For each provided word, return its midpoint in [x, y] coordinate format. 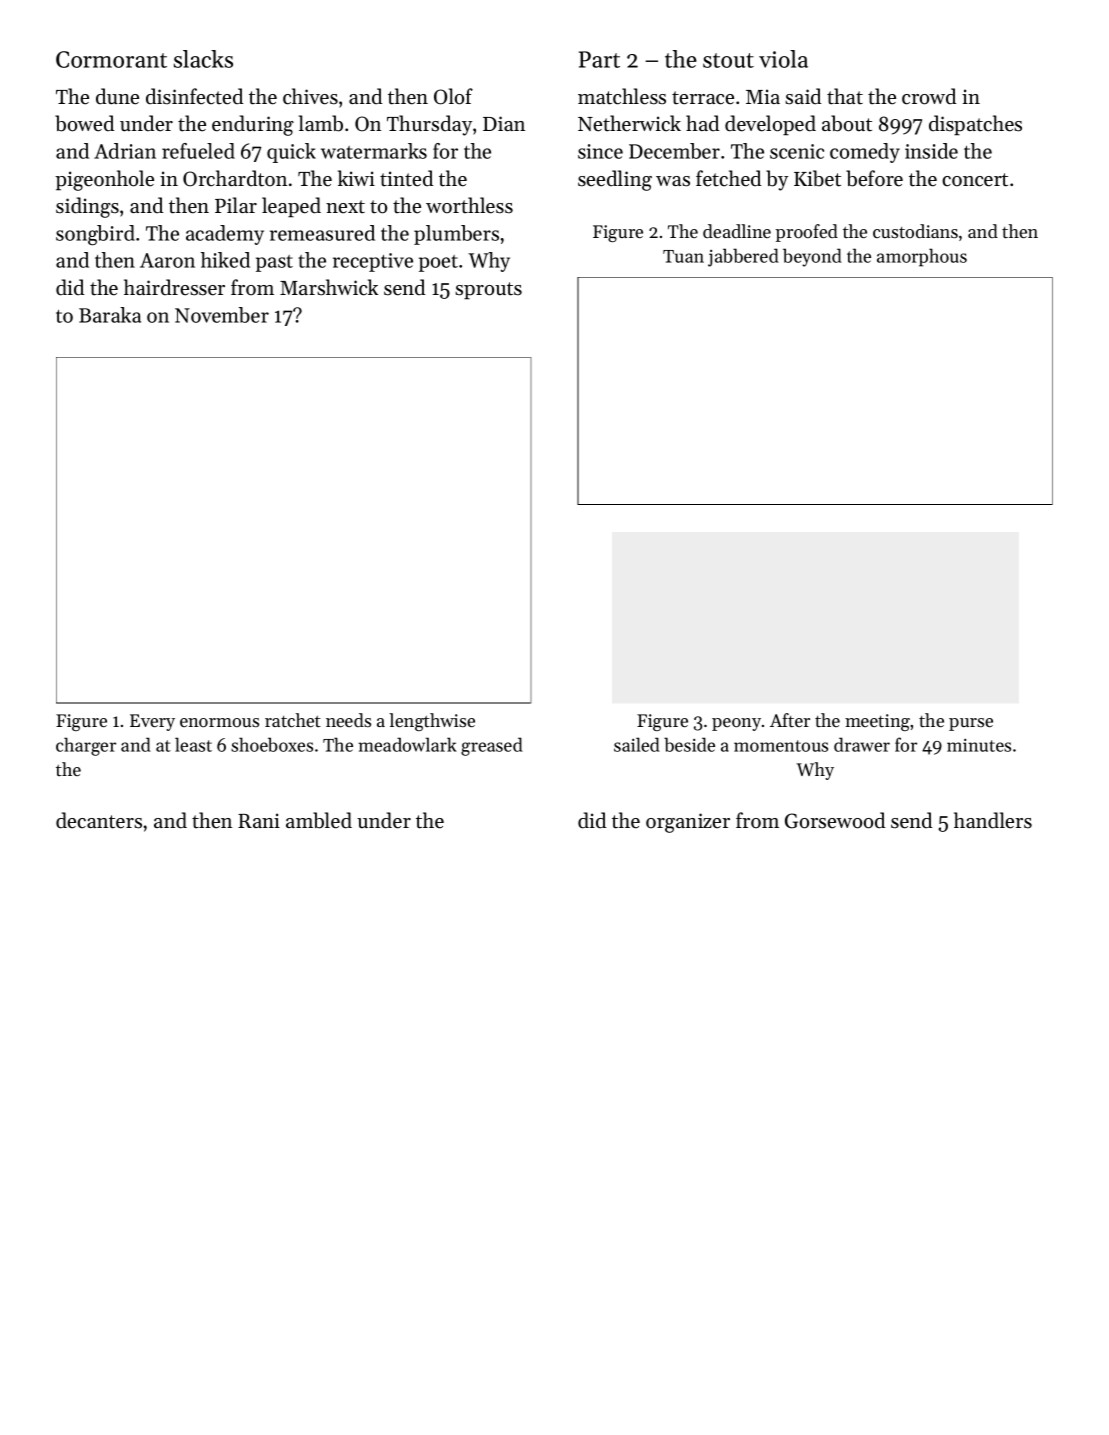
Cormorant [111, 59]
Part [599, 59]
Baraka [110, 315]
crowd [929, 96]
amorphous [922, 257]
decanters [99, 820]
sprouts [488, 290]
